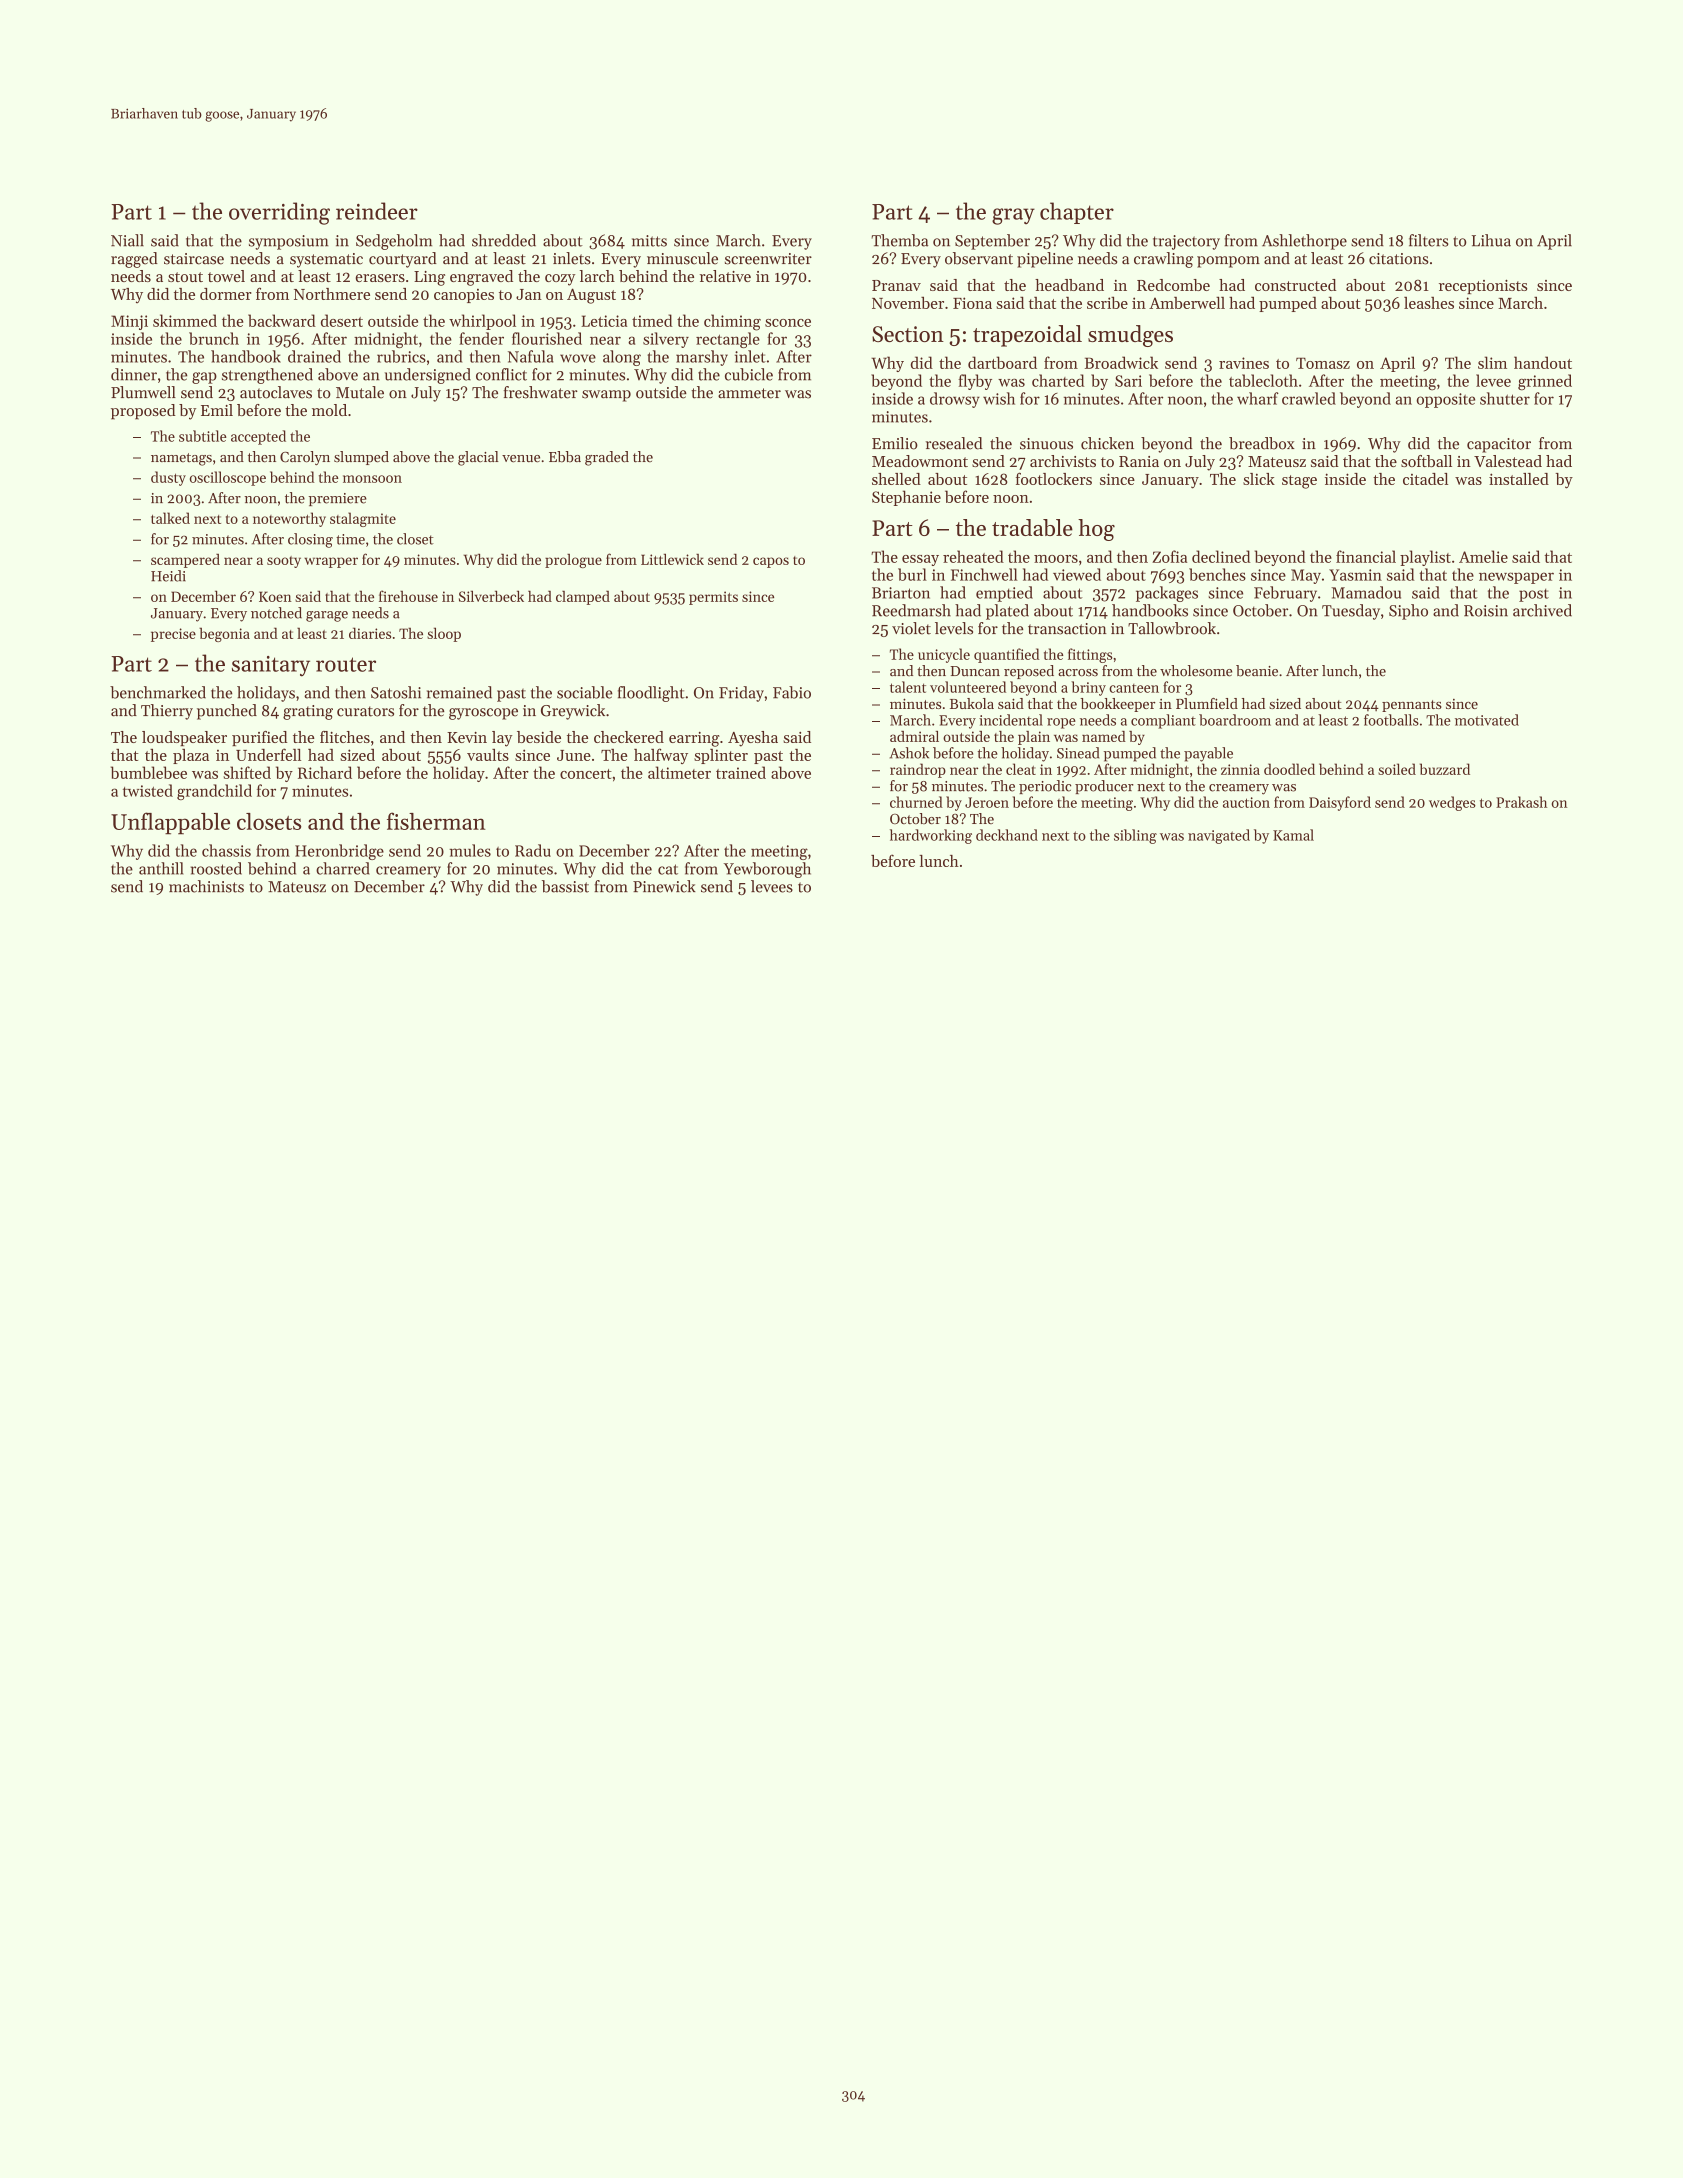 Image resolution: width=1683 pixels, height=2178 pixels. What do you see at coordinates (170, 823) in the screenshot?
I see `Unflappable` at bounding box center [170, 823].
